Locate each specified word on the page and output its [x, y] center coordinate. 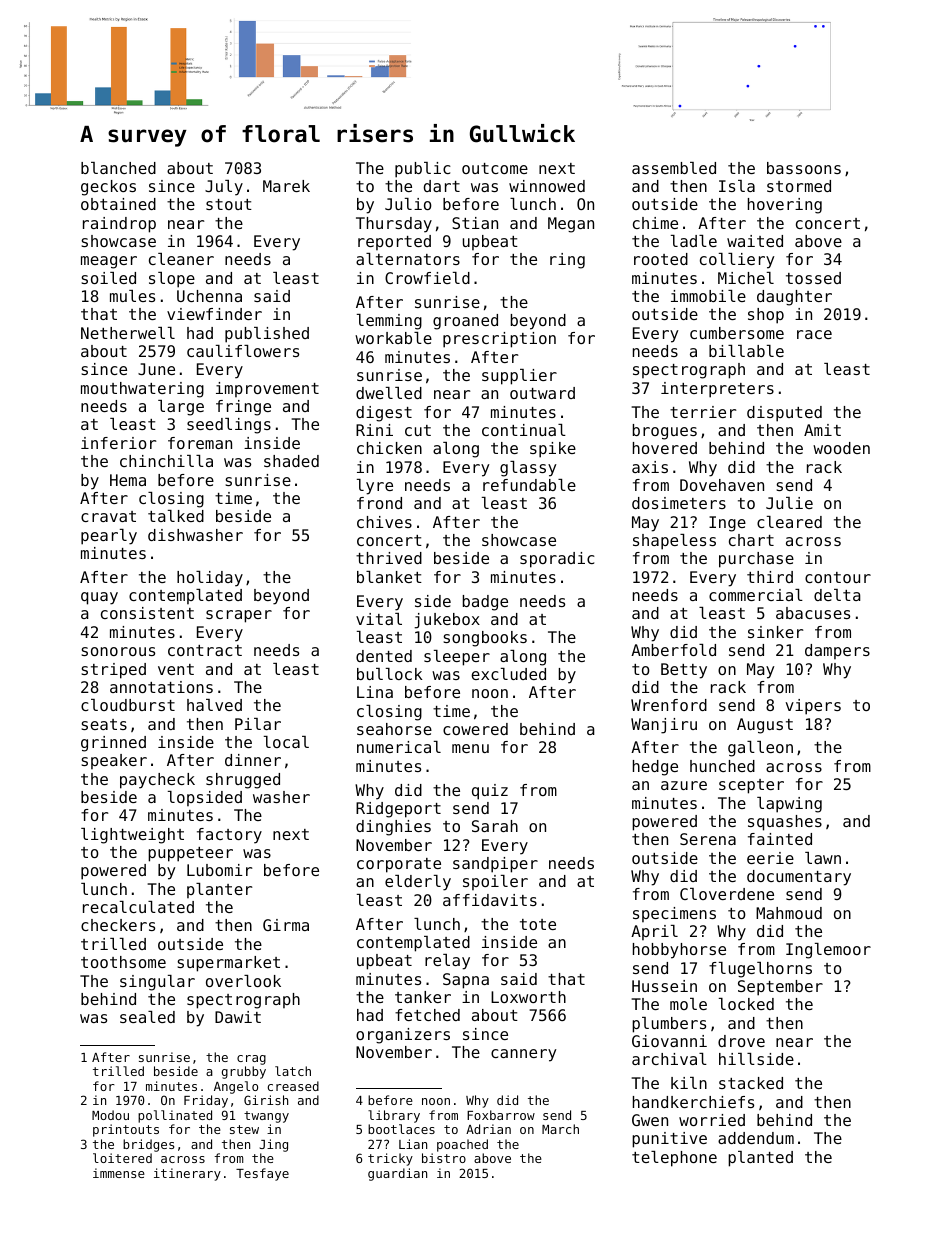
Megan [571, 225]
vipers [813, 707]
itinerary [187, 1174]
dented [384, 656]
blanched [118, 168]
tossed [813, 278]
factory [229, 836]
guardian [397, 1174]
